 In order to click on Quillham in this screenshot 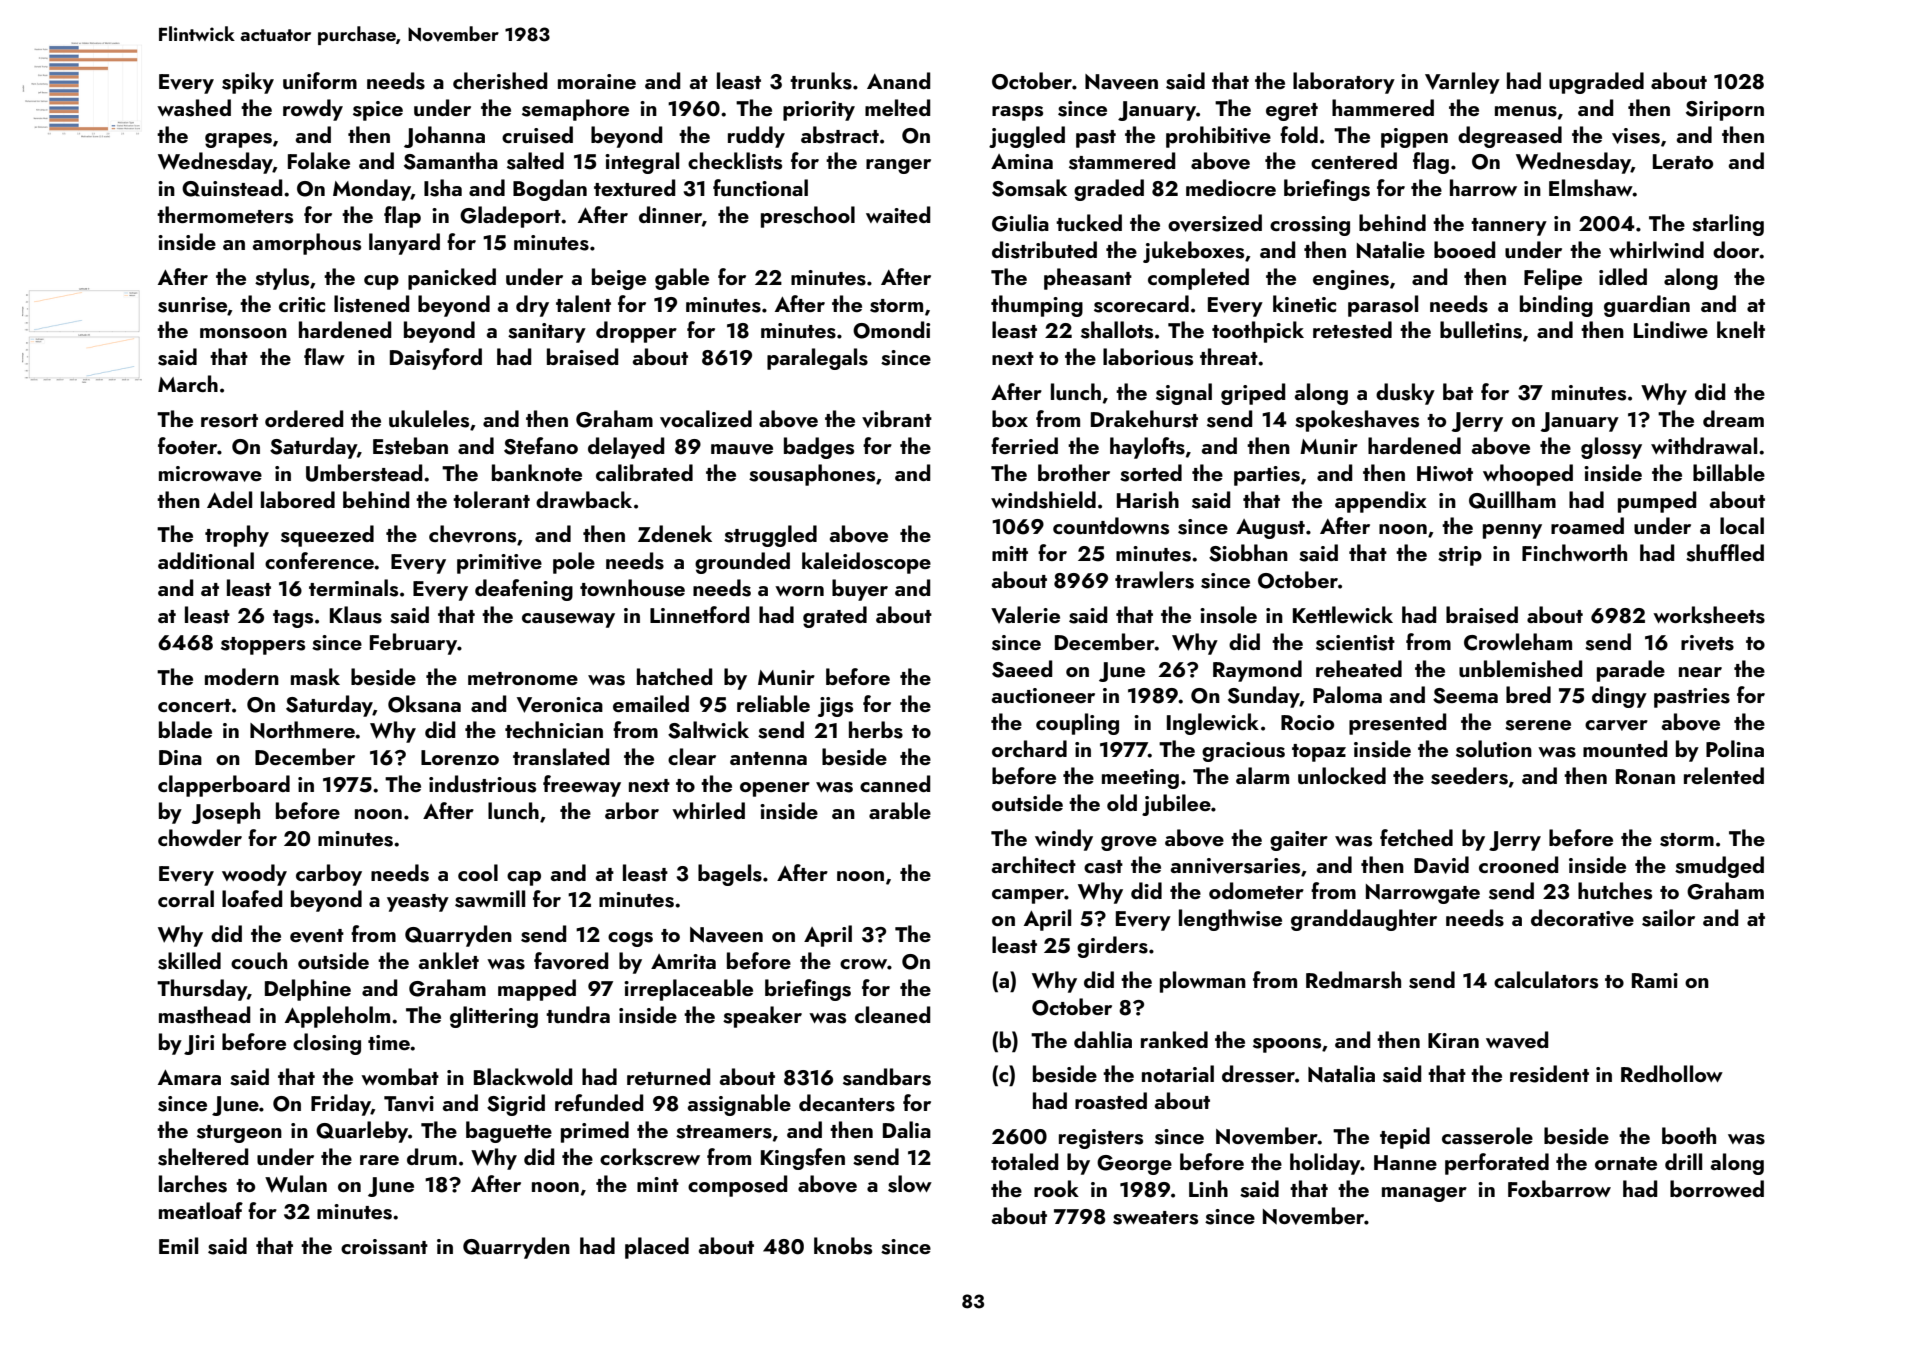, I will do `click(1512, 500)`.
